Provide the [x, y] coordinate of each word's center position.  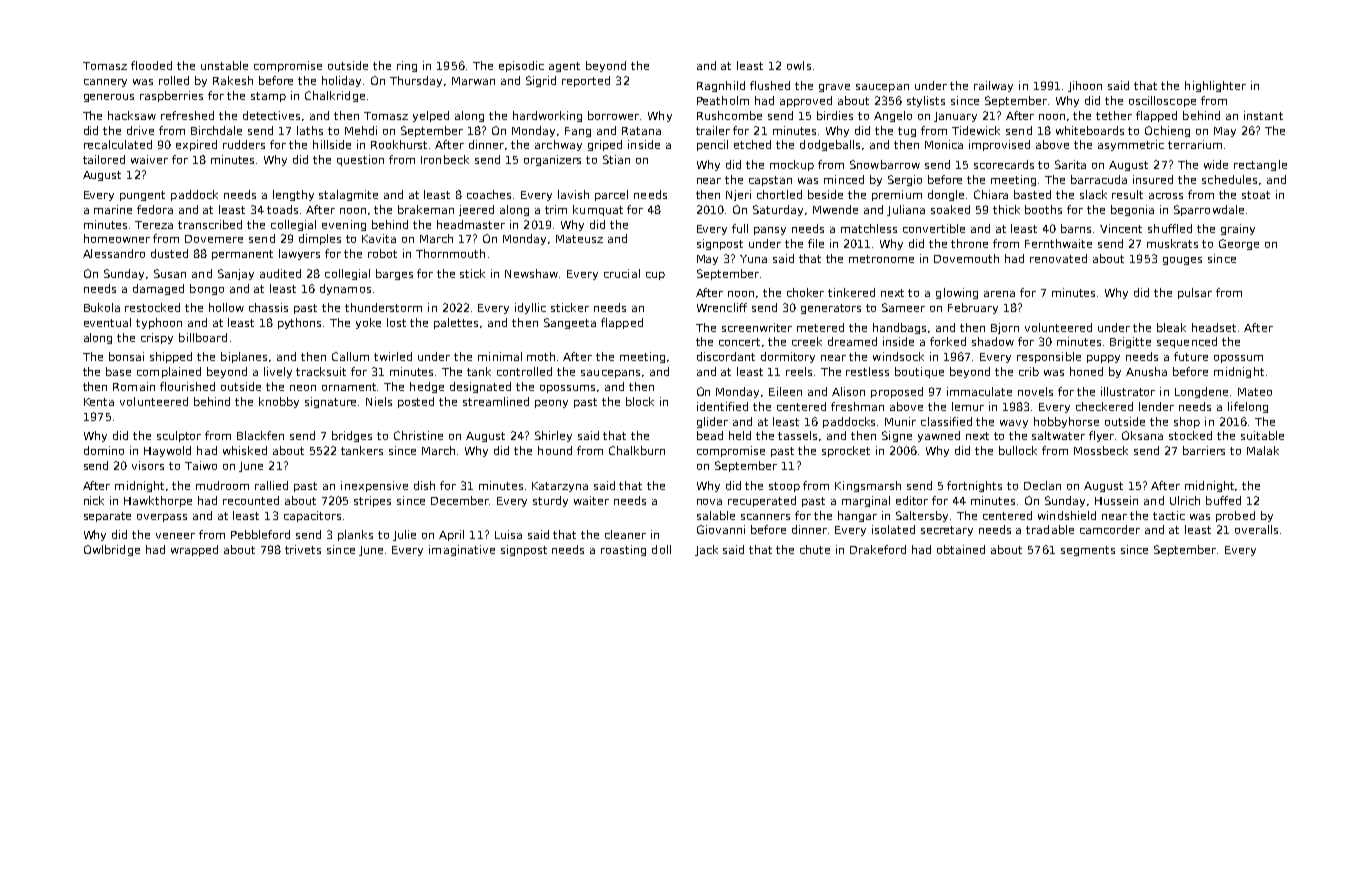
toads [282, 209]
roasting [623, 550]
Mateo [1255, 392]
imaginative [462, 550]
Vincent [1121, 228]
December [460, 500]
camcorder [1110, 529]
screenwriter [757, 327]
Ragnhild [721, 86]
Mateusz [579, 239]
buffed [1223, 500]
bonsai [126, 356]
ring [407, 66]
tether [1114, 115]
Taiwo [201, 465]
